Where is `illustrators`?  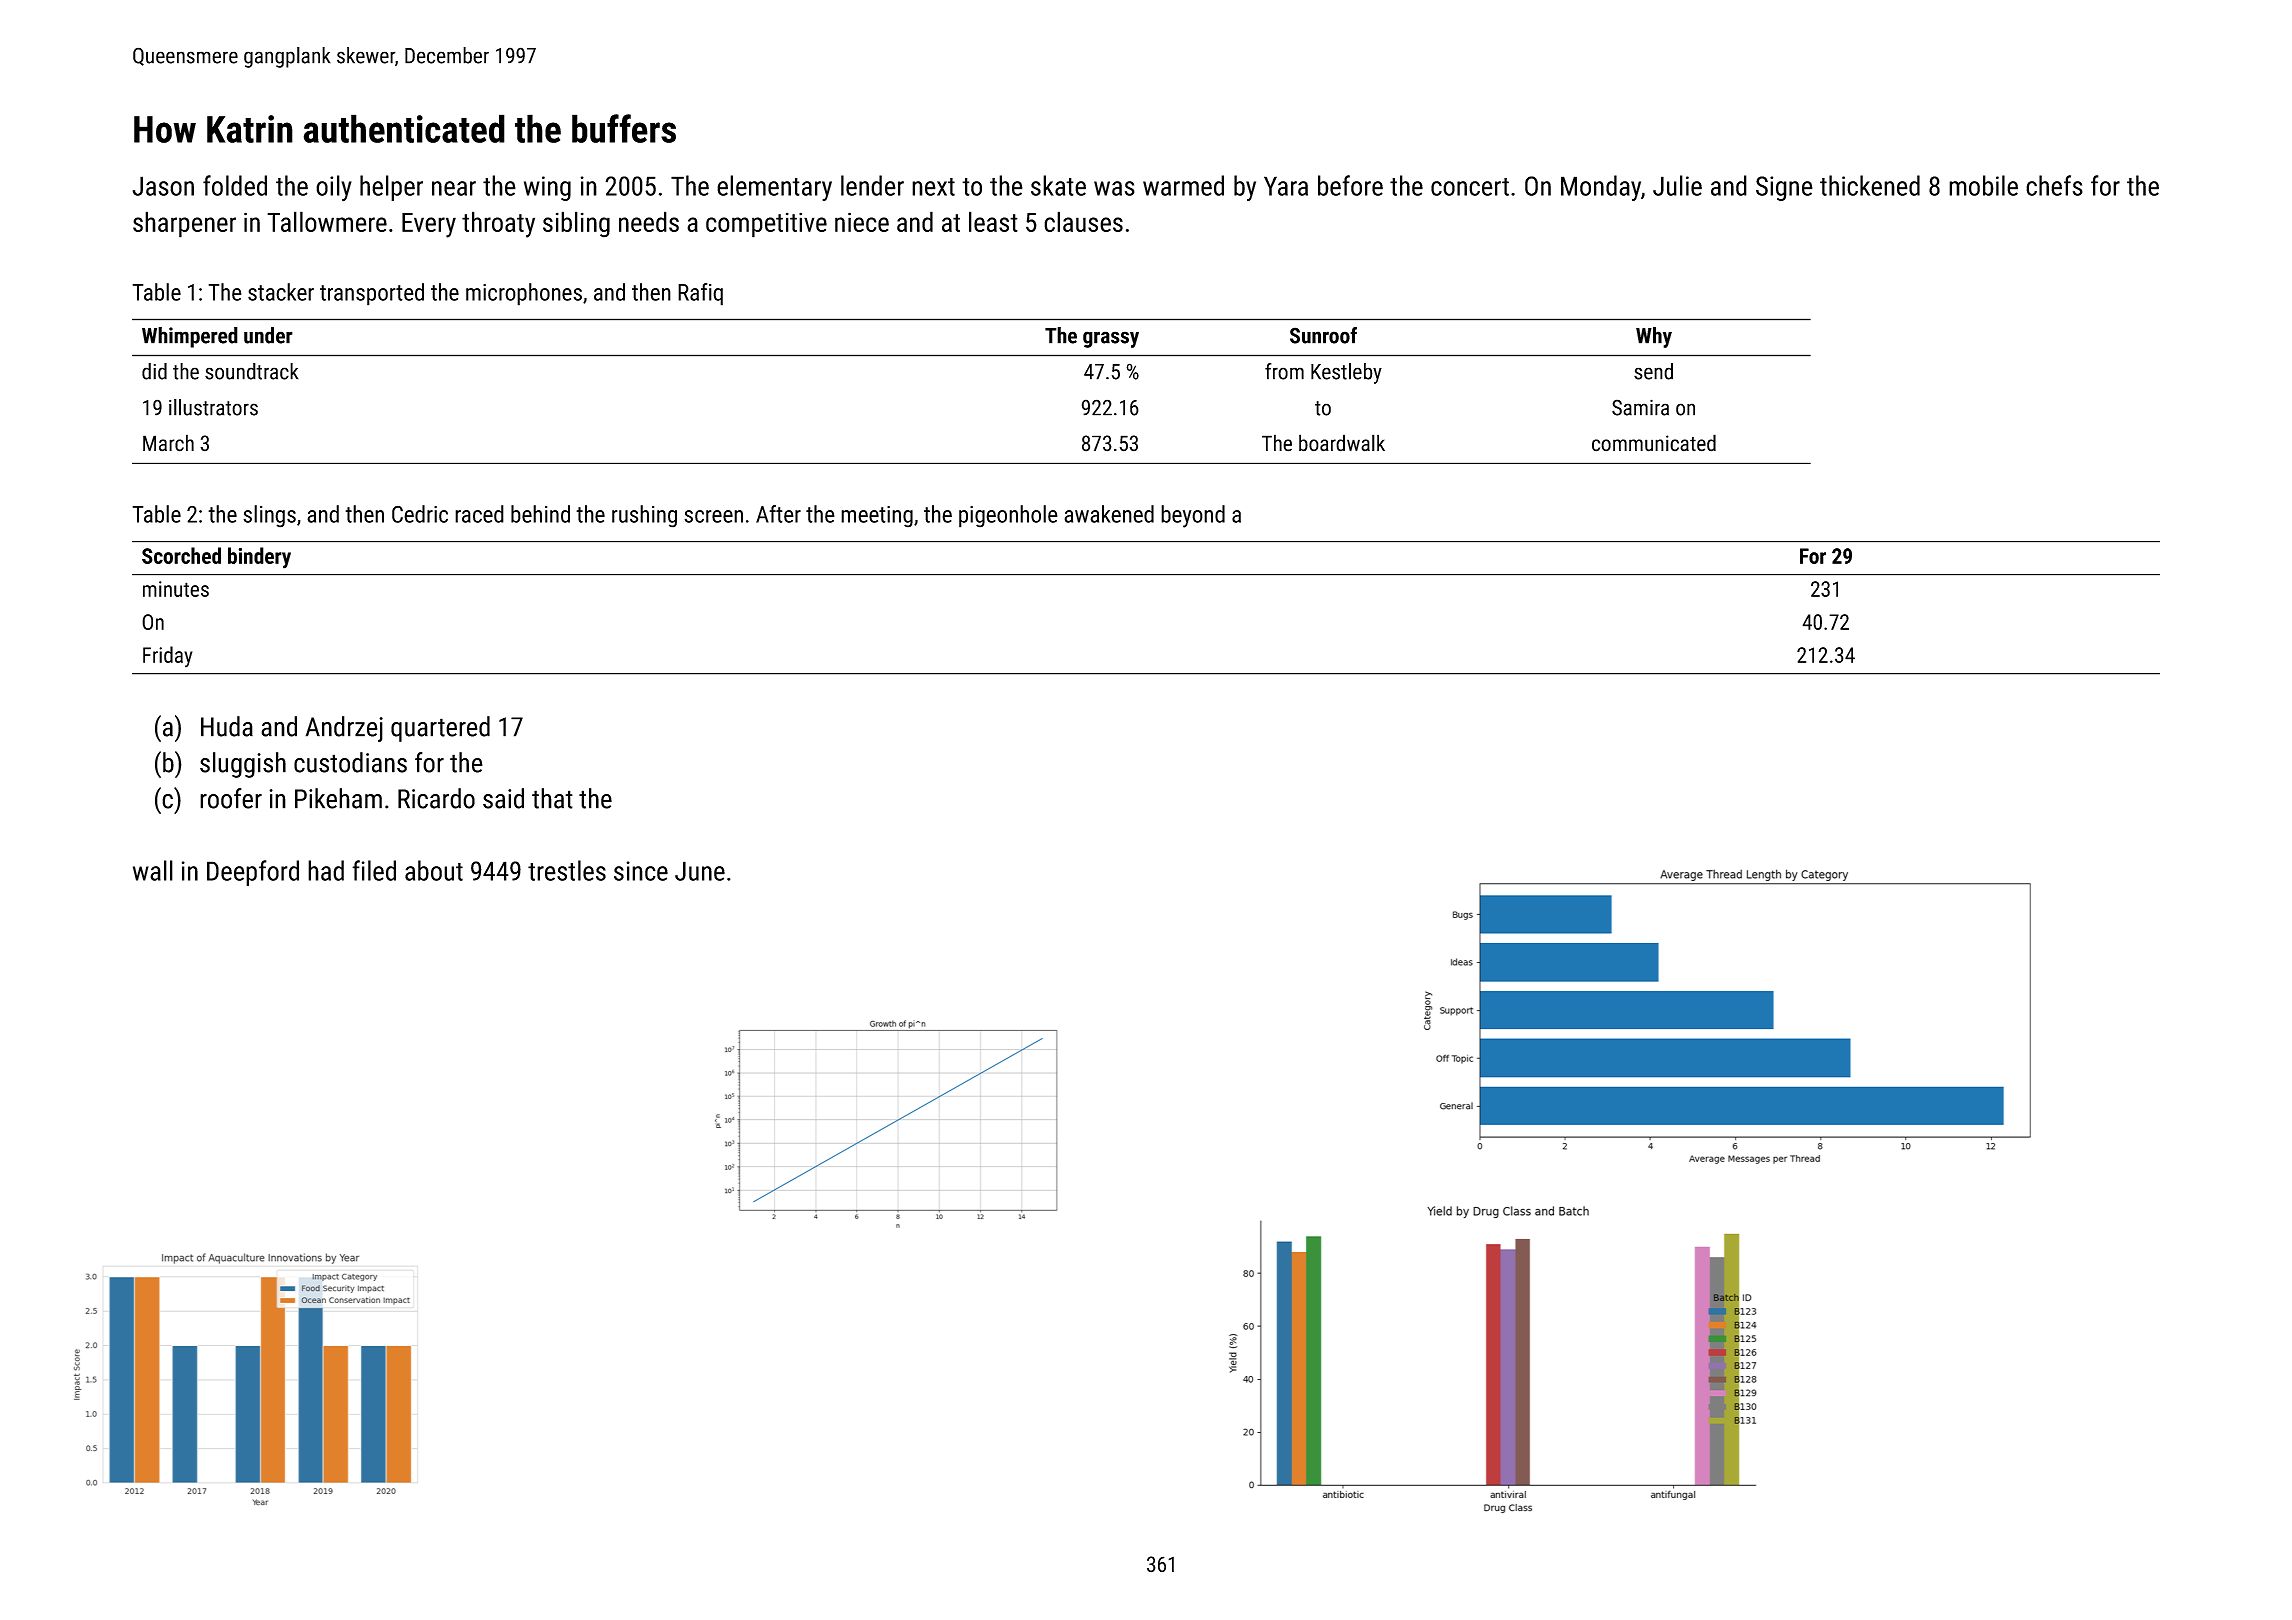
illustrators is located at coordinates (213, 407).
